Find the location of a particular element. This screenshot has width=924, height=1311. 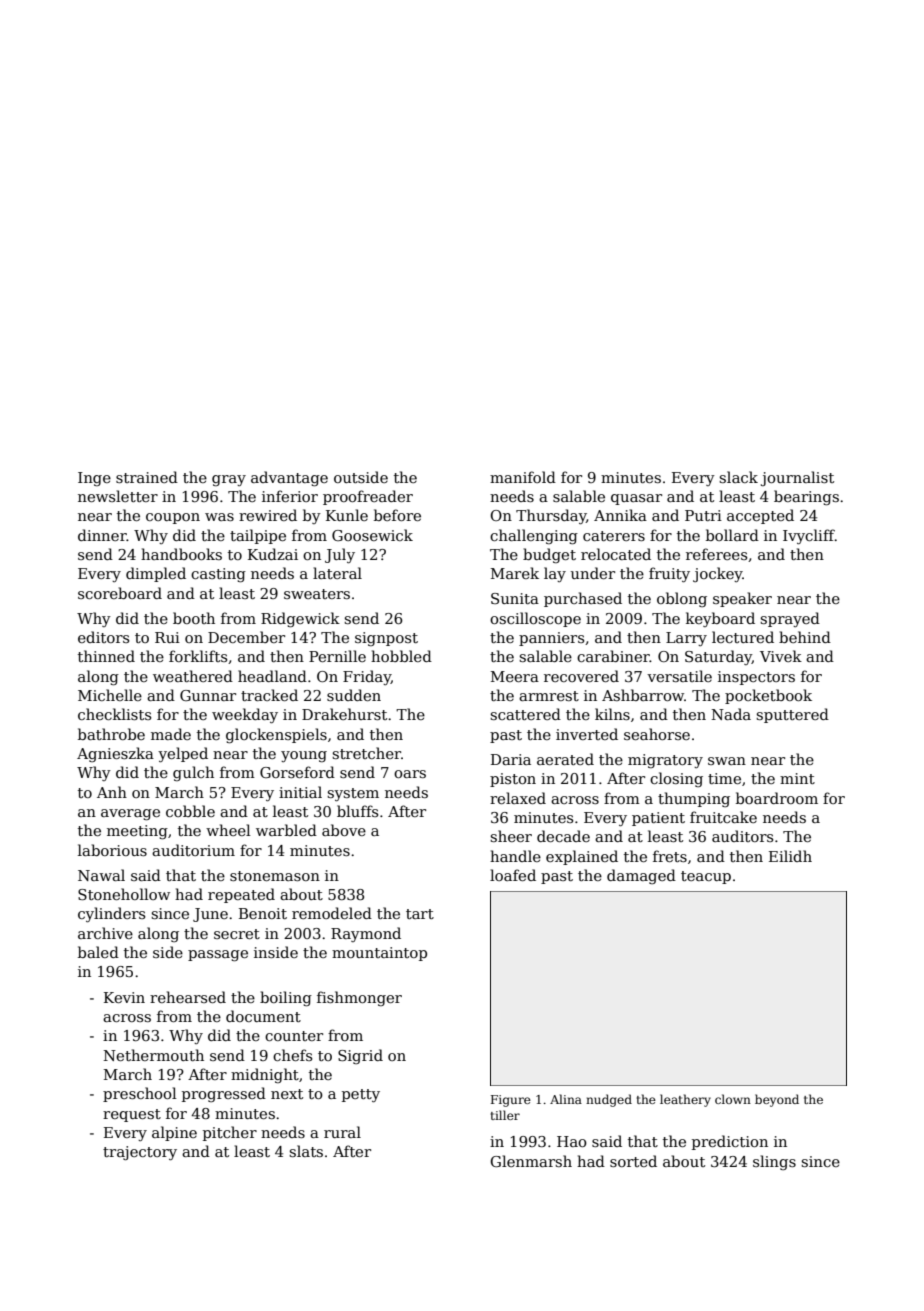

lectured is located at coordinates (743, 637).
